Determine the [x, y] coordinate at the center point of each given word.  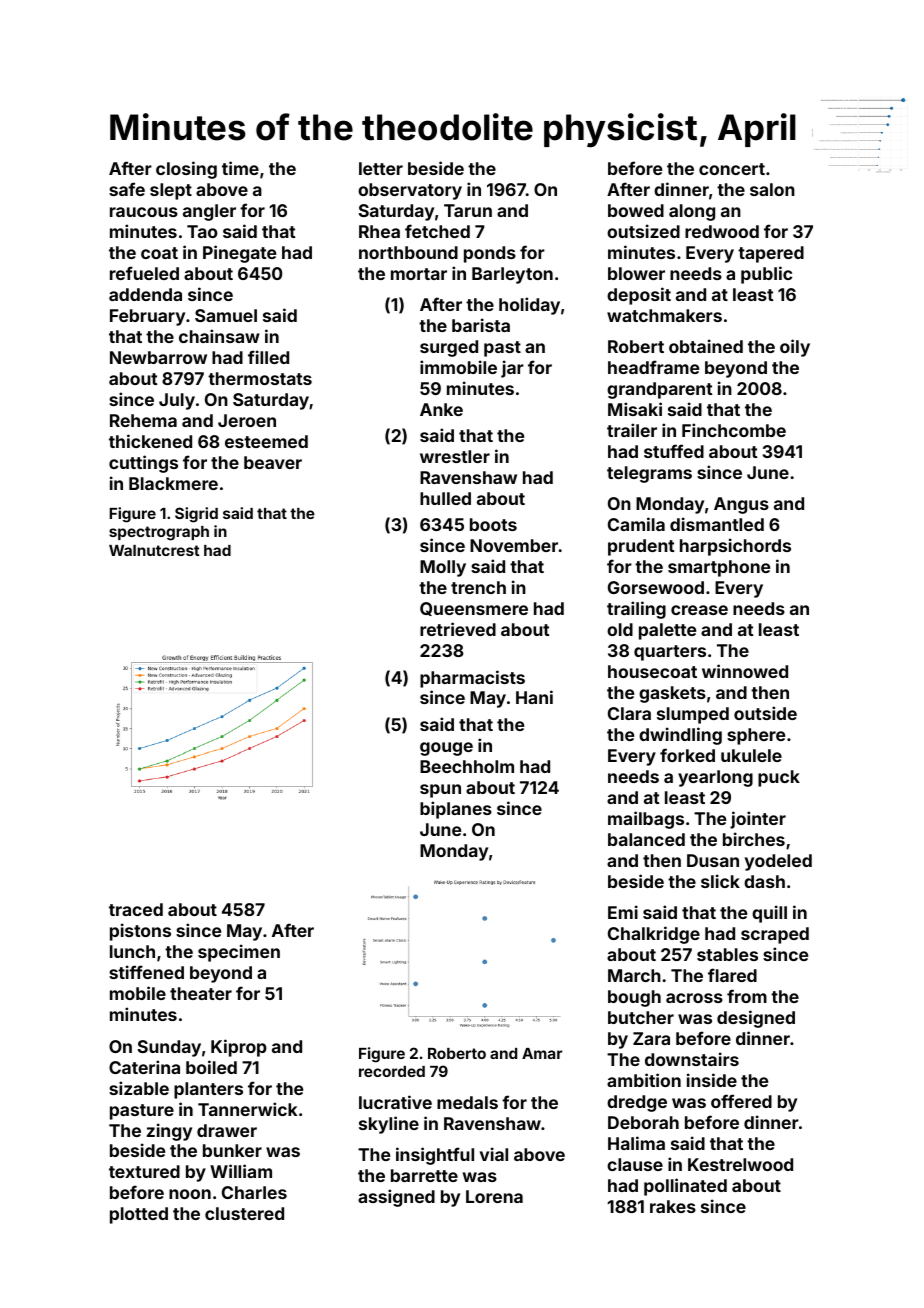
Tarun [468, 210]
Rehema [143, 420]
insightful [435, 1156]
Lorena [494, 1196]
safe [127, 189]
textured [144, 1171]
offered [741, 1101]
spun [440, 791]
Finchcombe [734, 430]
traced [136, 909]
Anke [441, 409]
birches [754, 839]
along [692, 212]
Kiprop [239, 1048]
